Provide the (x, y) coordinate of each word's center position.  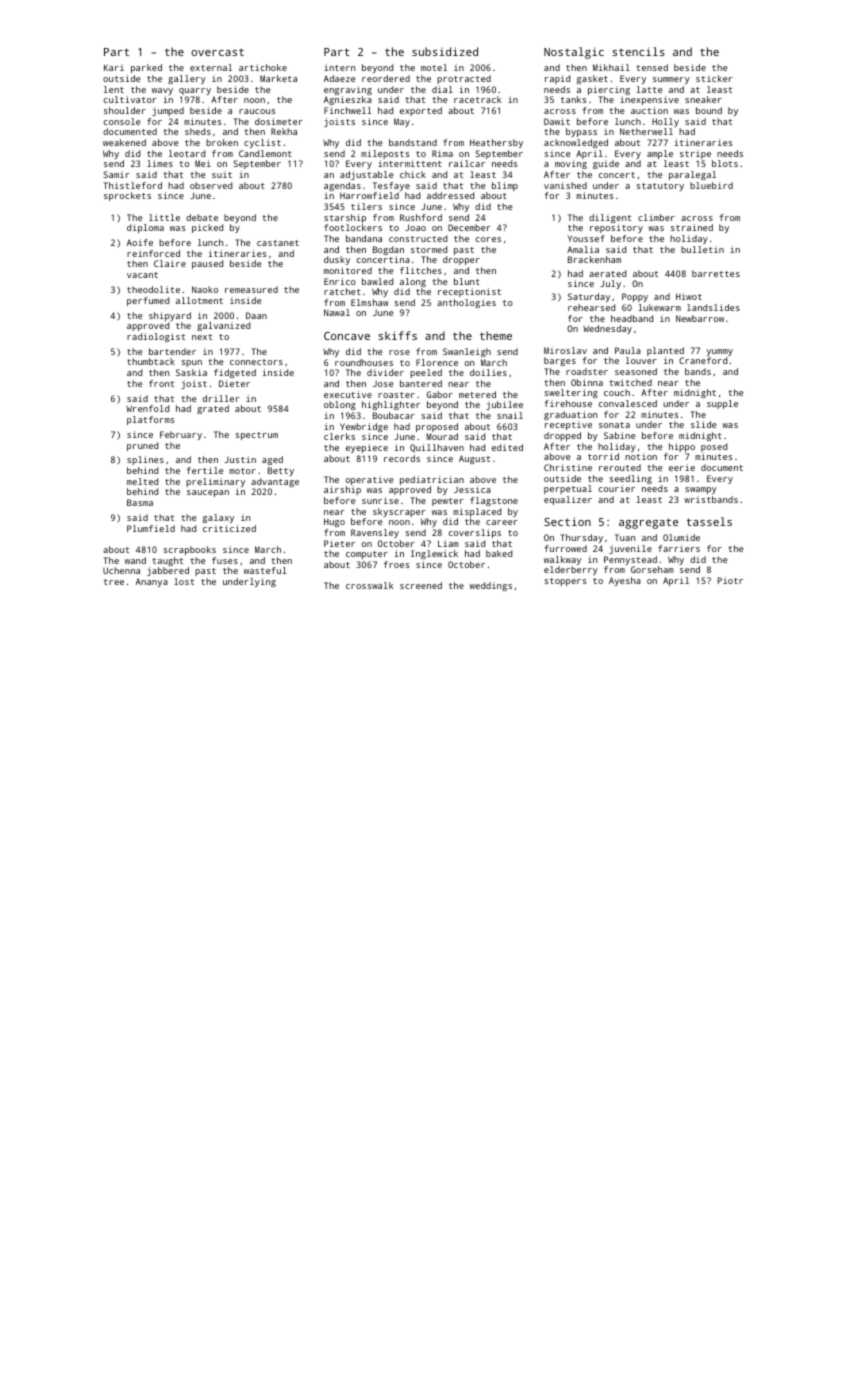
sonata (614, 425)
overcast (217, 52)
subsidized (445, 51)
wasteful (265, 570)
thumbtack (151, 361)
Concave (347, 336)
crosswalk (369, 585)
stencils (638, 51)
